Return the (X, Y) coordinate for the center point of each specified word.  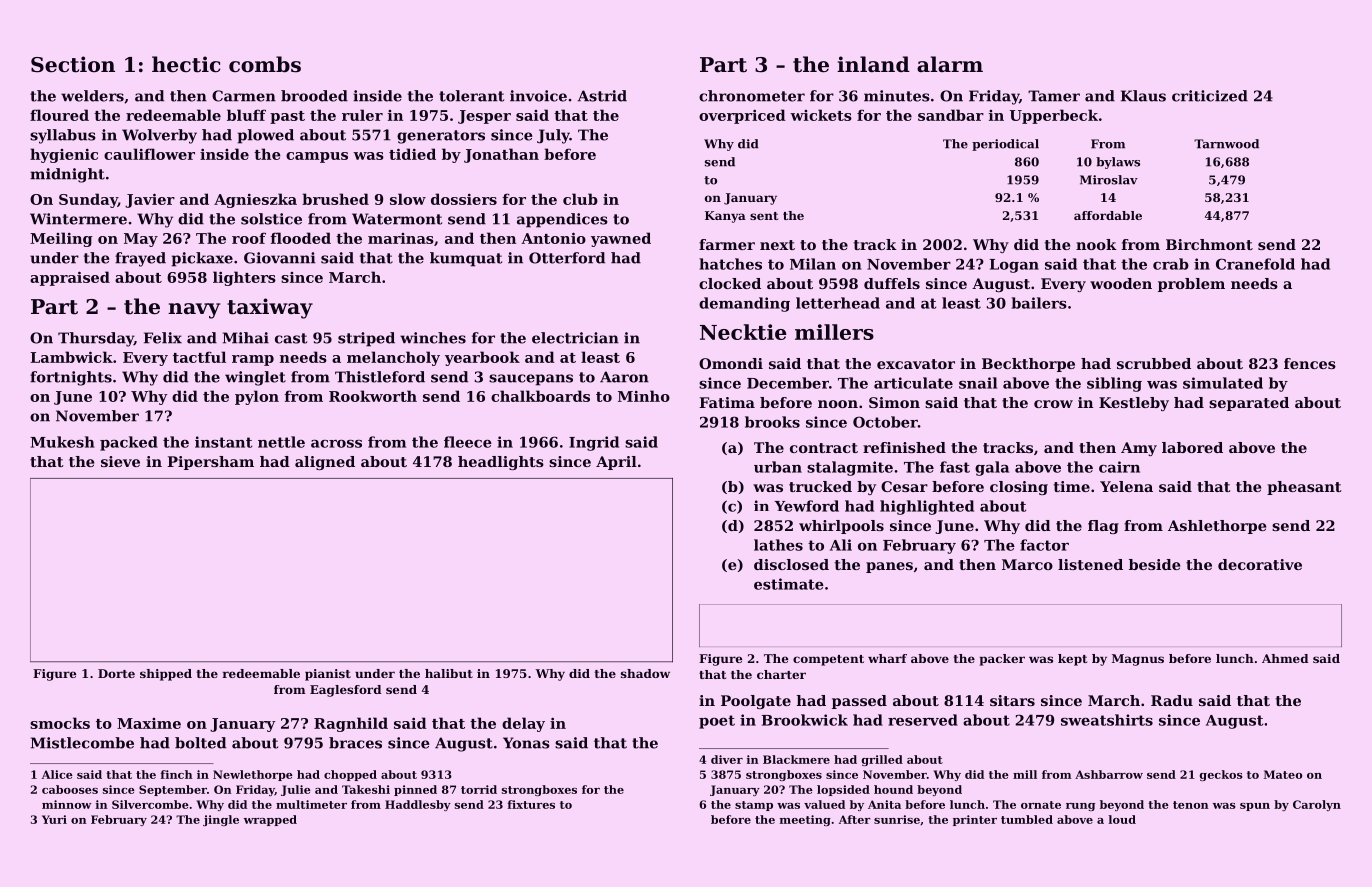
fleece (468, 442)
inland (873, 64)
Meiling (61, 239)
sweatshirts (1107, 720)
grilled (882, 760)
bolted (200, 743)
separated (1249, 404)
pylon (257, 397)
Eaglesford (345, 691)
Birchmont (1209, 244)
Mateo (1283, 774)
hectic (186, 64)
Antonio (553, 238)
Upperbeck (1054, 116)
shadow (645, 673)
